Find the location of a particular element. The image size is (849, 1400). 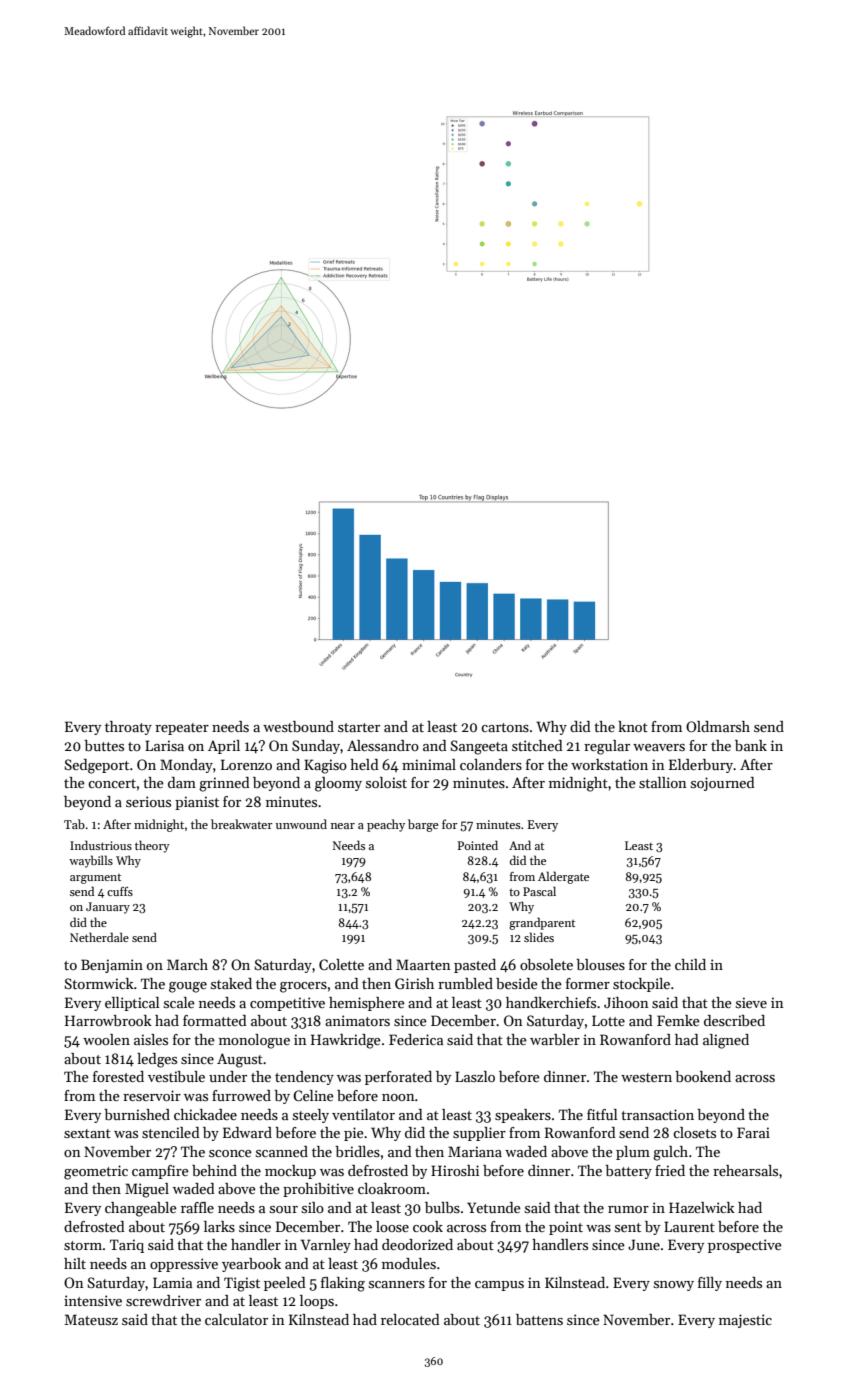

cloakroom is located at coordinates (392, 1188).
